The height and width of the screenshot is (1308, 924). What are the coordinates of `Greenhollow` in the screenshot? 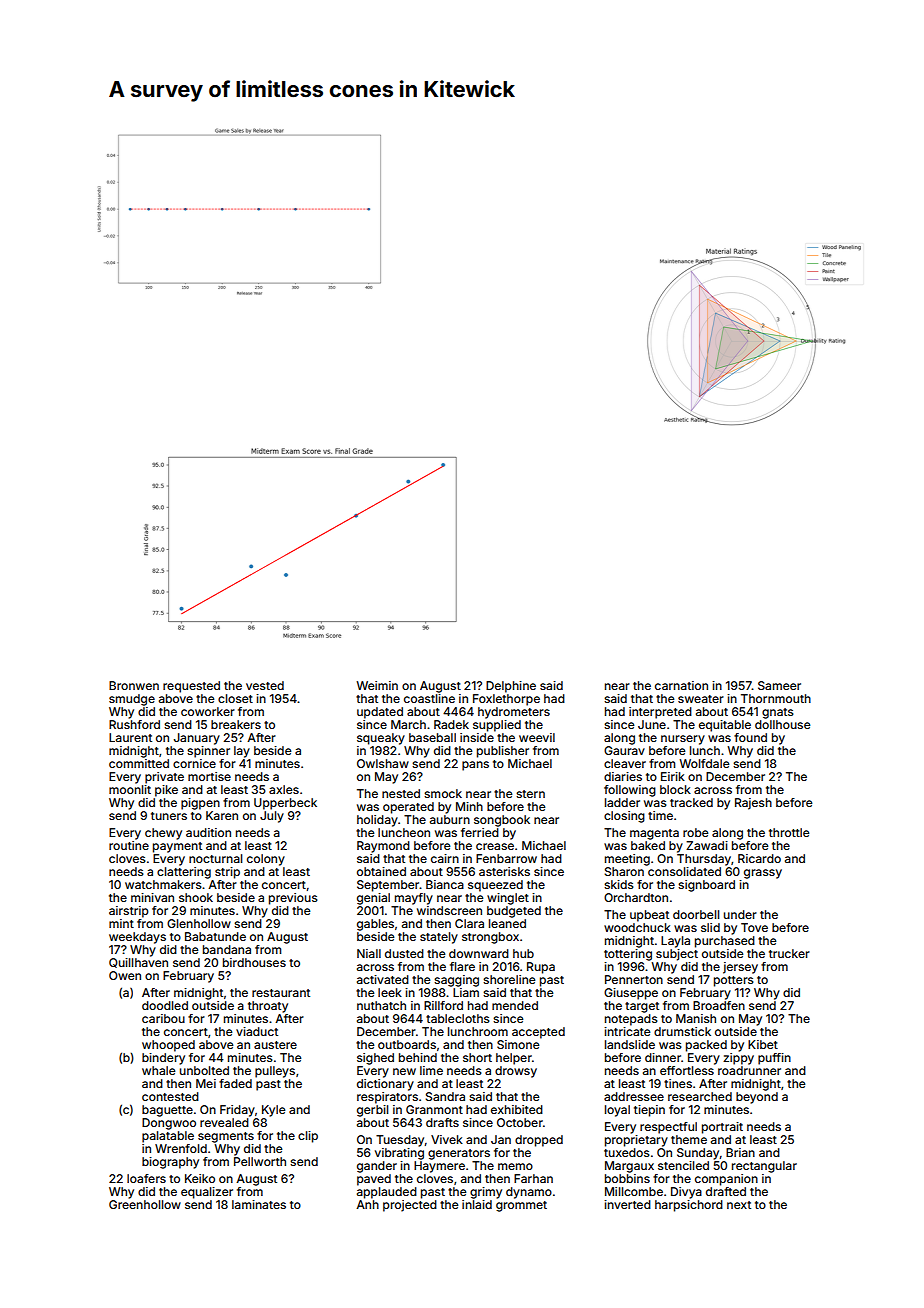 It's located at (145, 1204).
